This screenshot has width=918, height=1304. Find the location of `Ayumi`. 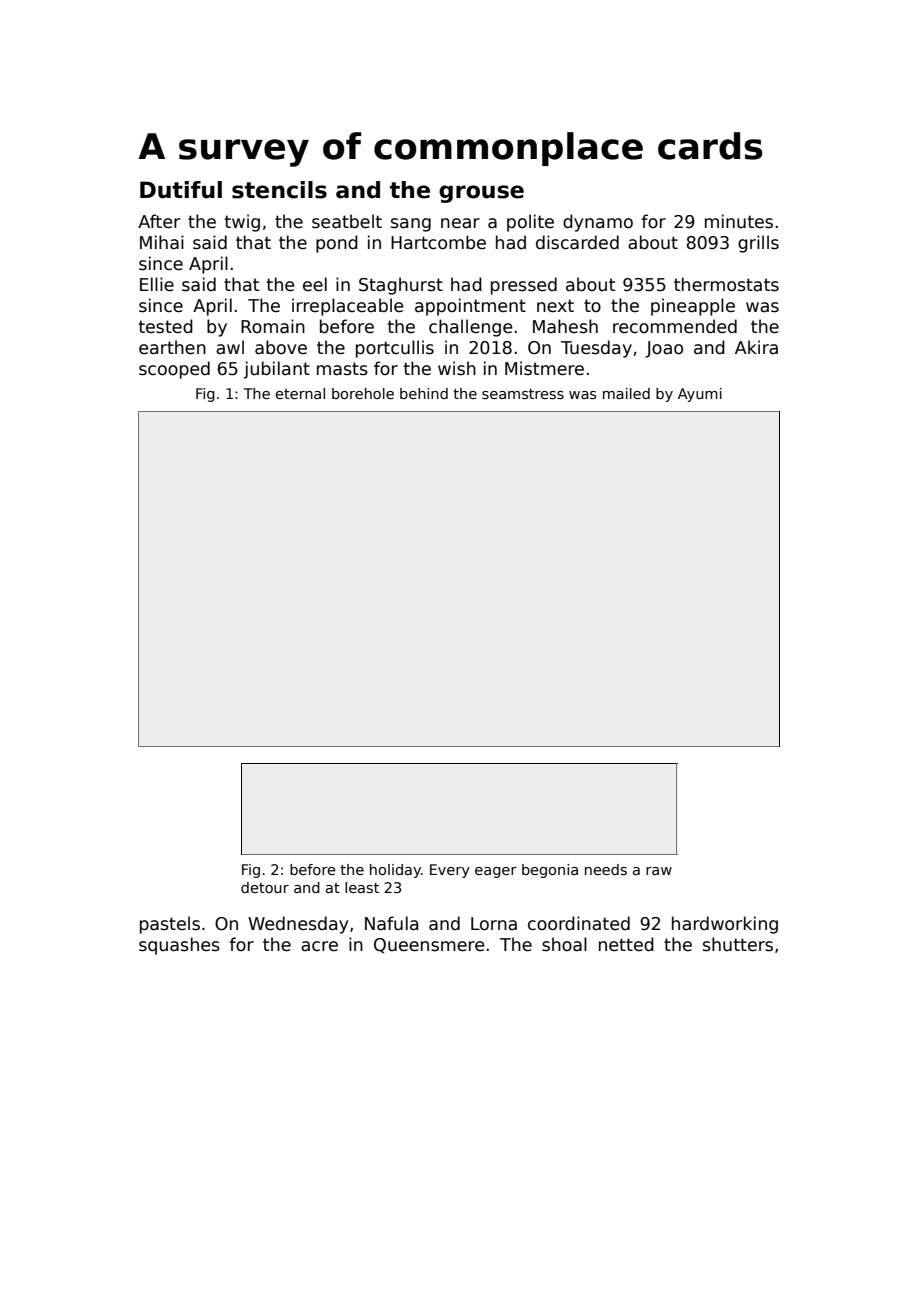

Ayumi is located at coordinates (700, 395).
